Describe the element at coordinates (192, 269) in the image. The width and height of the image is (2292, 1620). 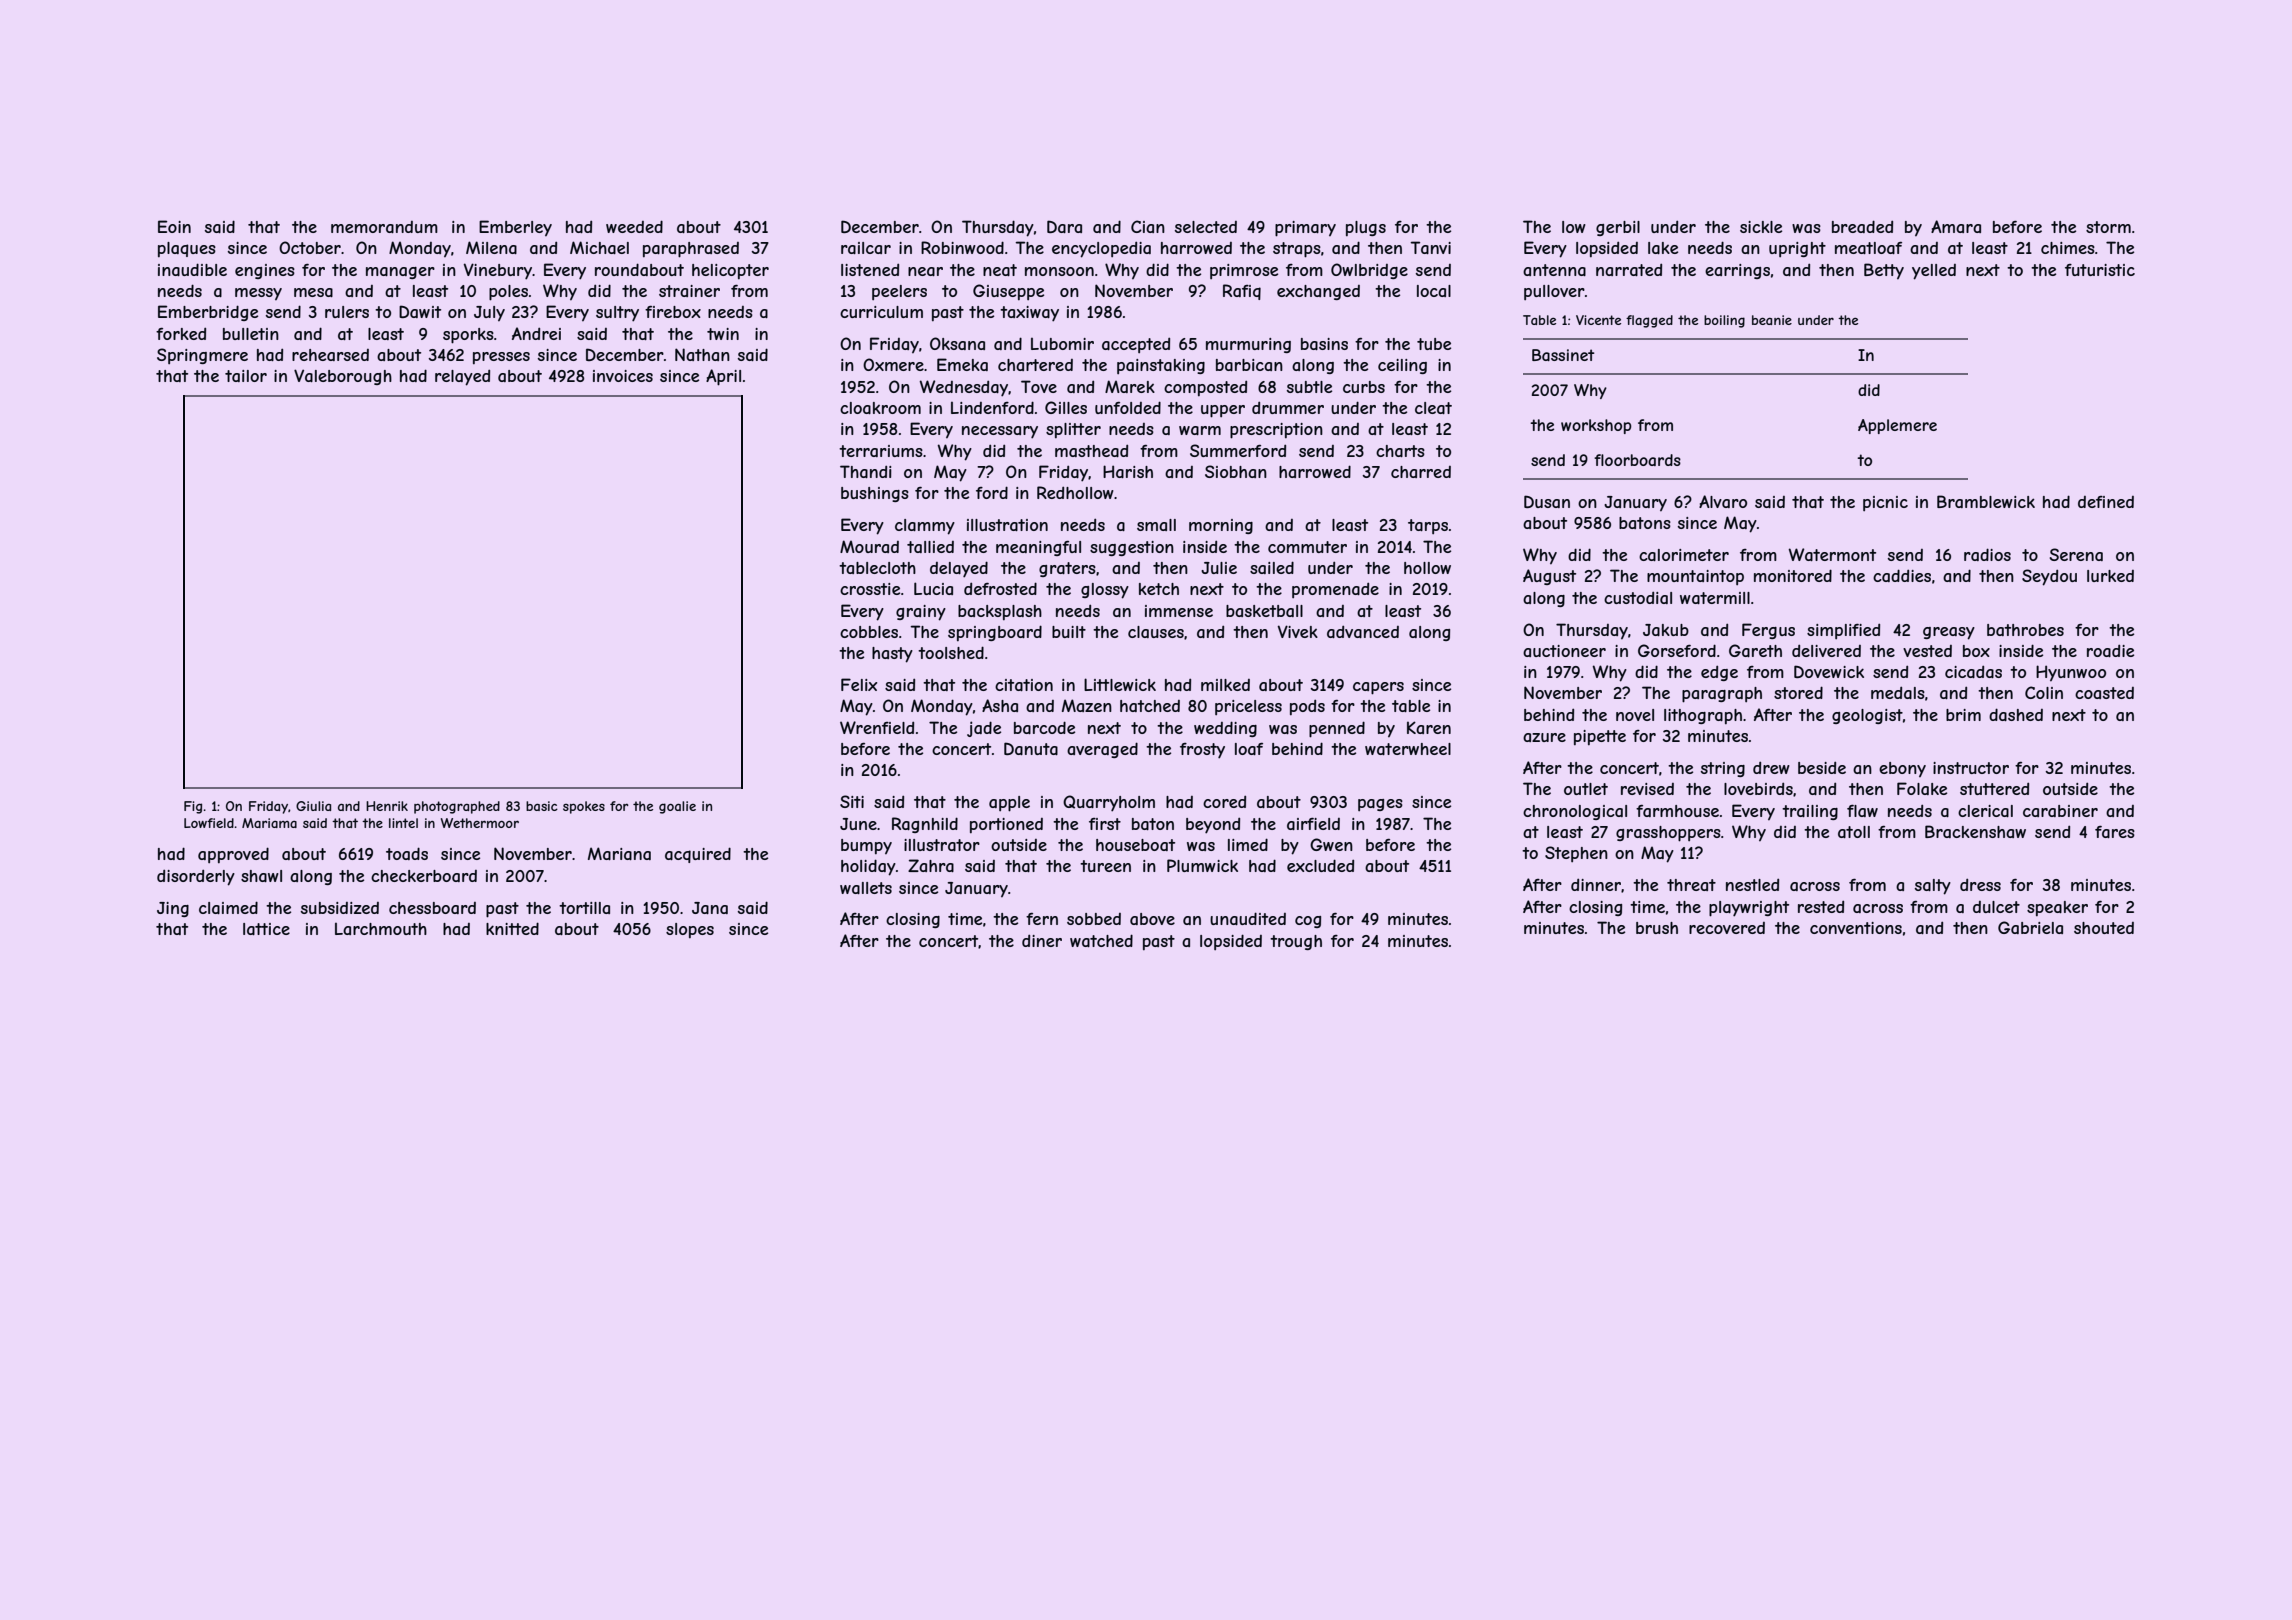
I see `inaudible` at that location.
